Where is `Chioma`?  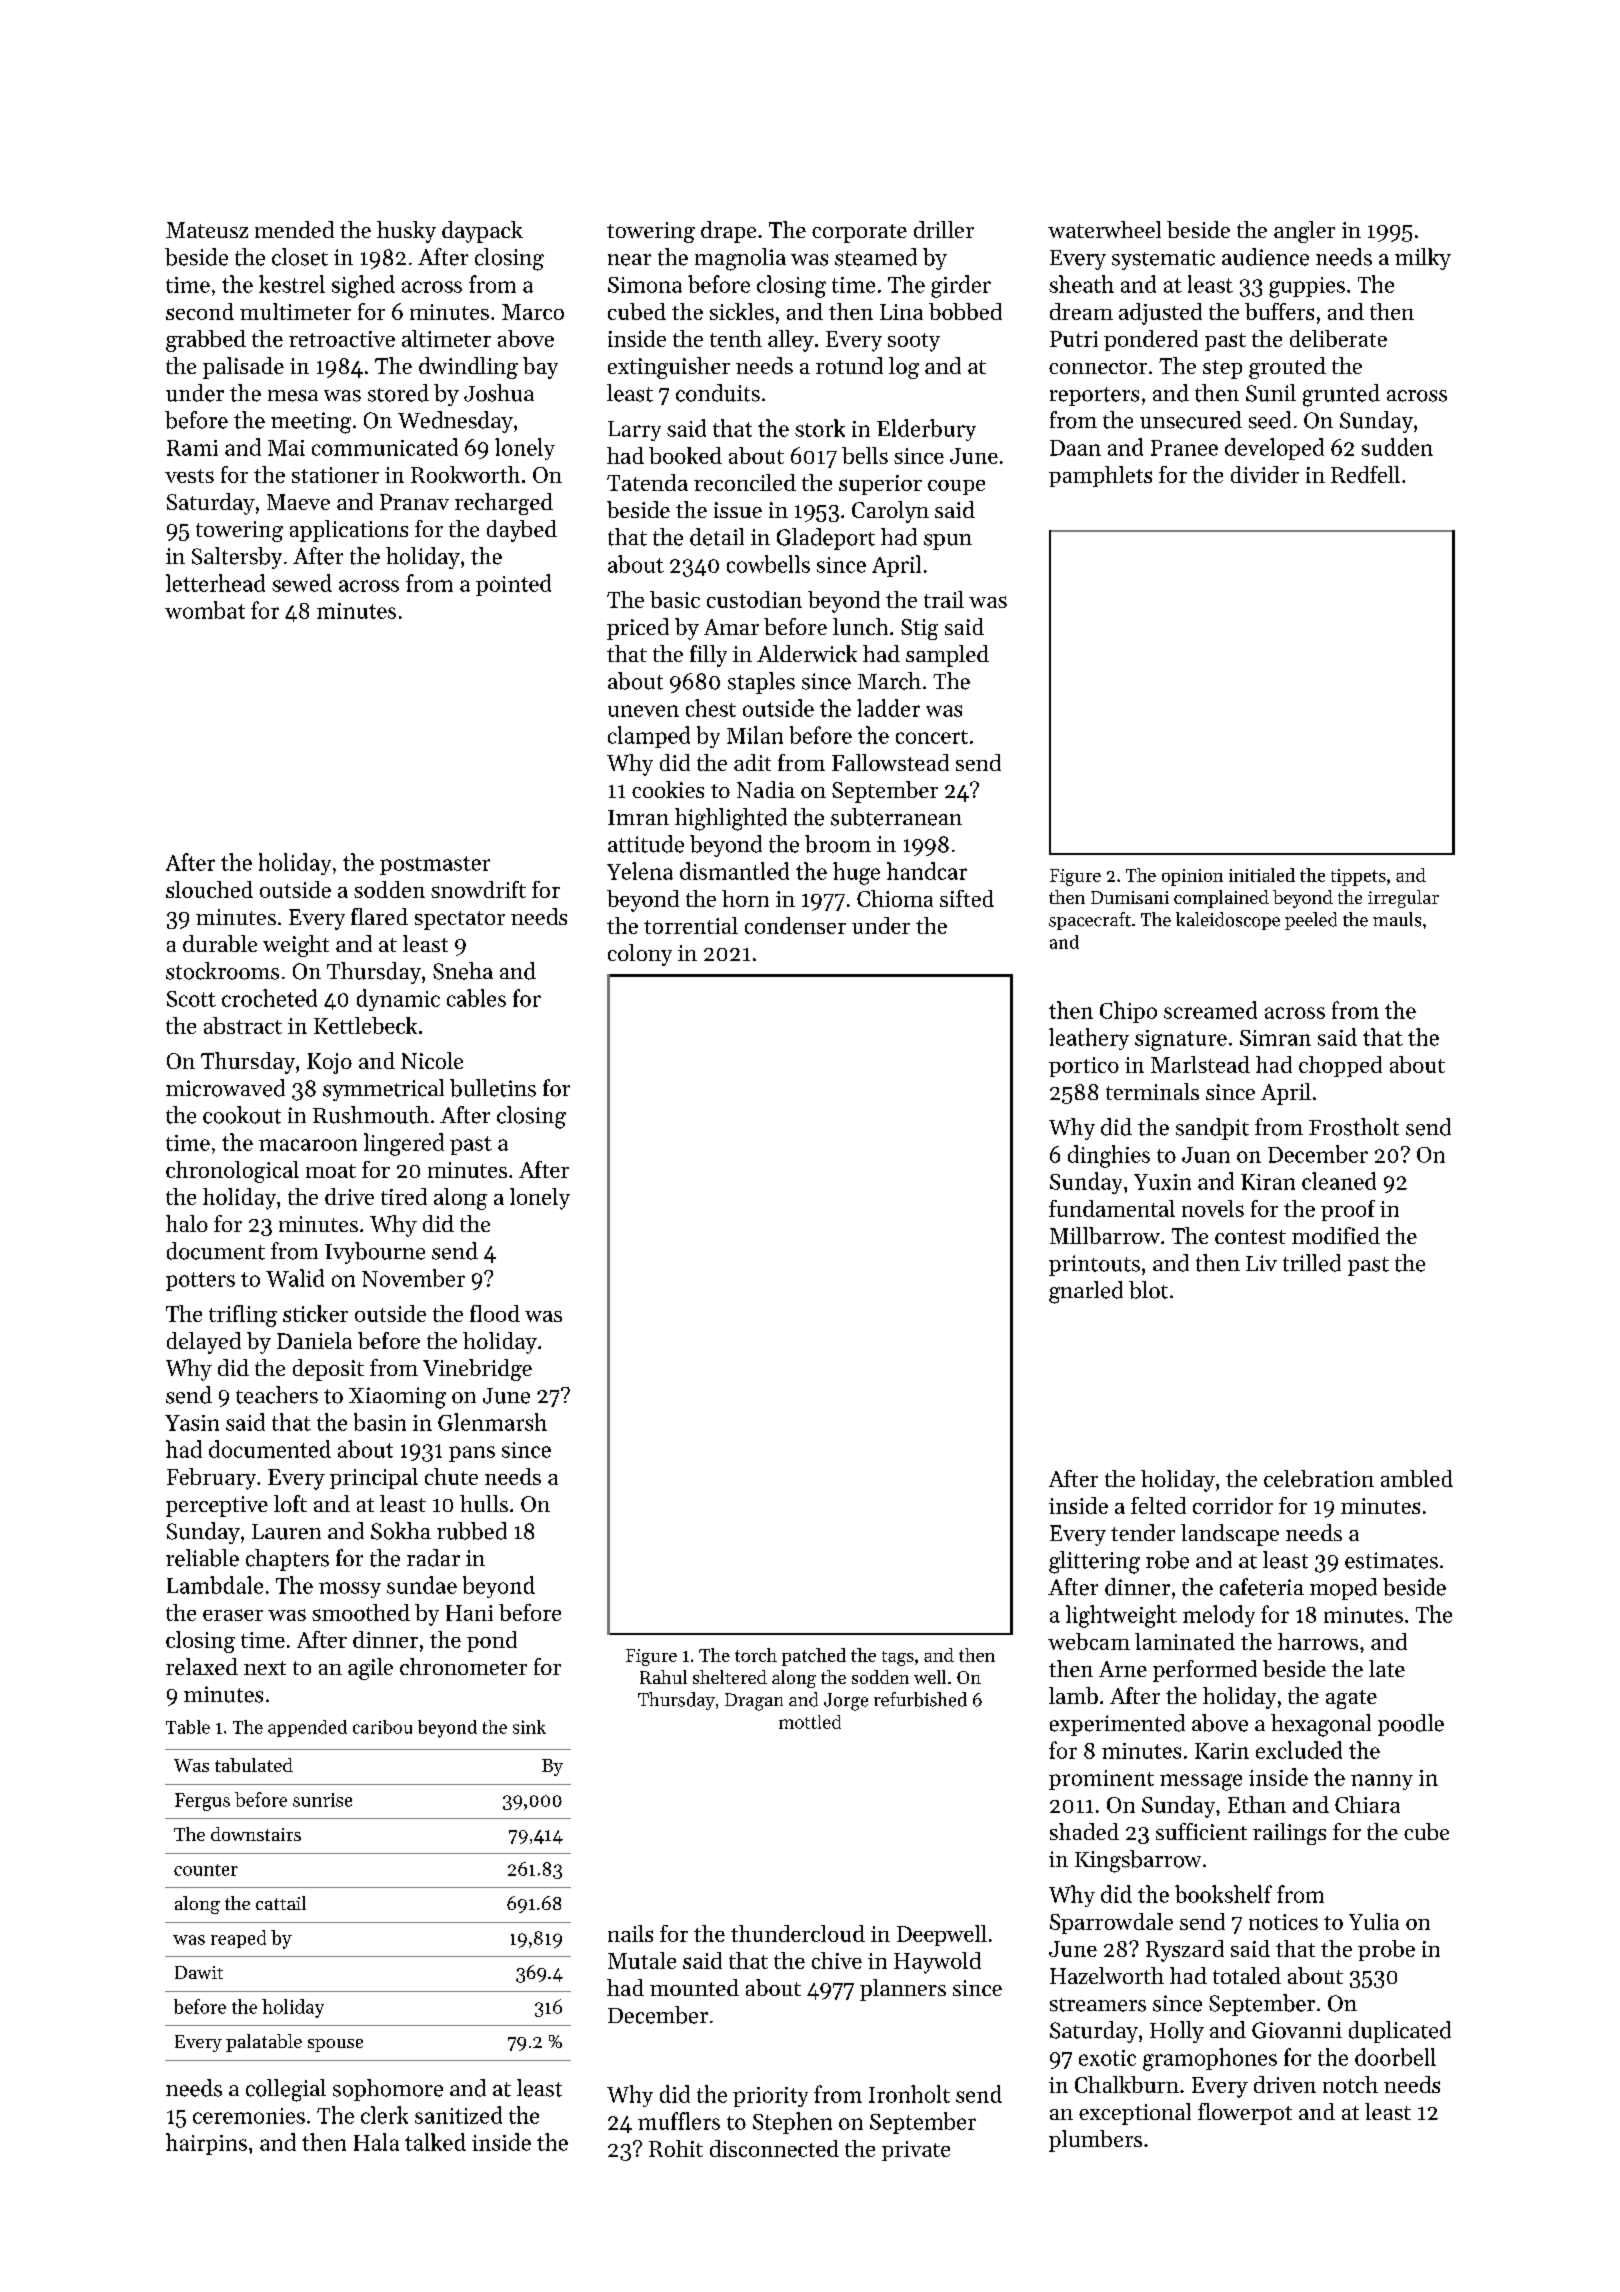
Chioma is located at coordinates (895, 898).
